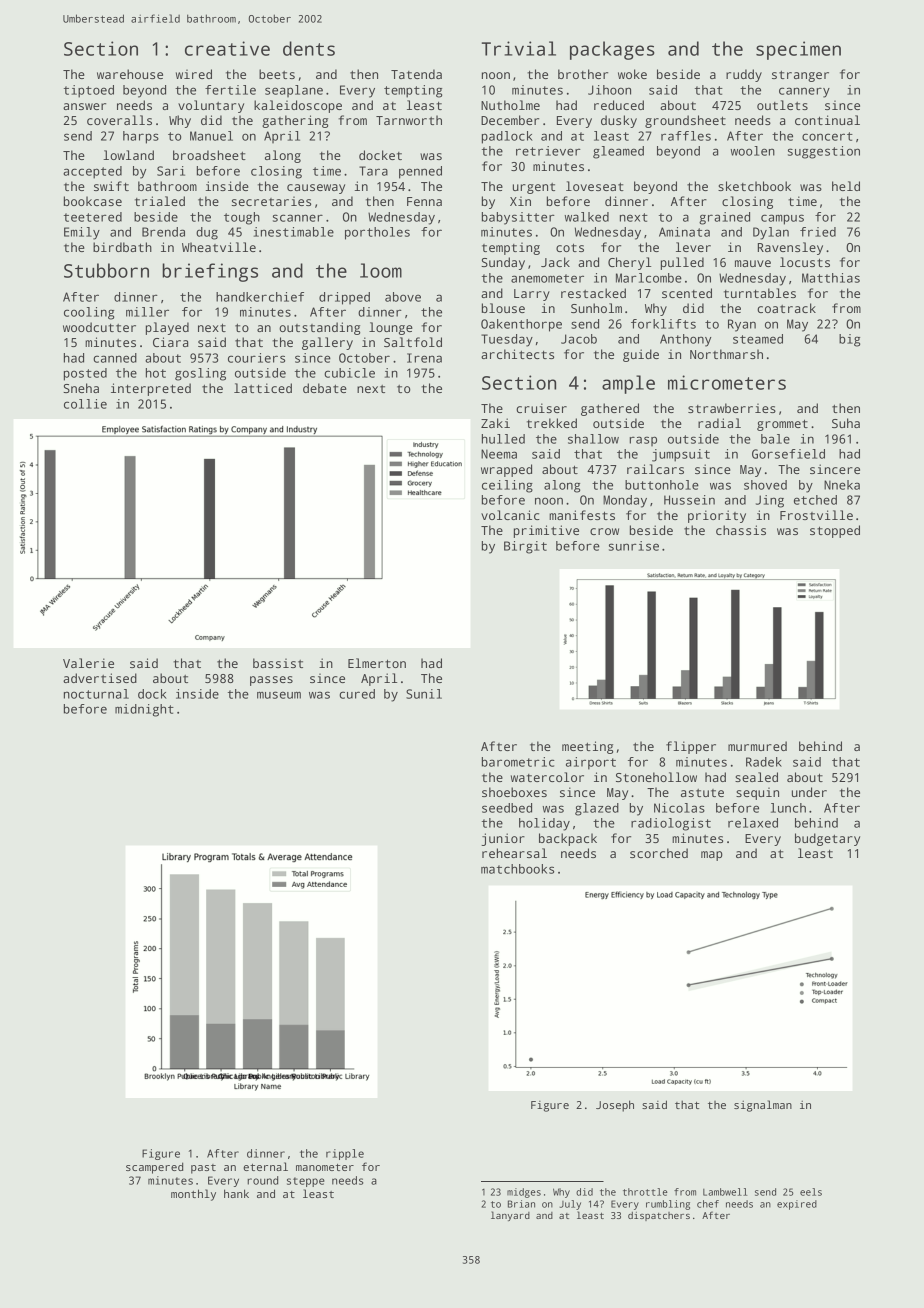 The image size is (924, 1308). What do you see at coordinates (154, 1168) in the document?
I see `scampered` at bounding box center [154, 1168].
